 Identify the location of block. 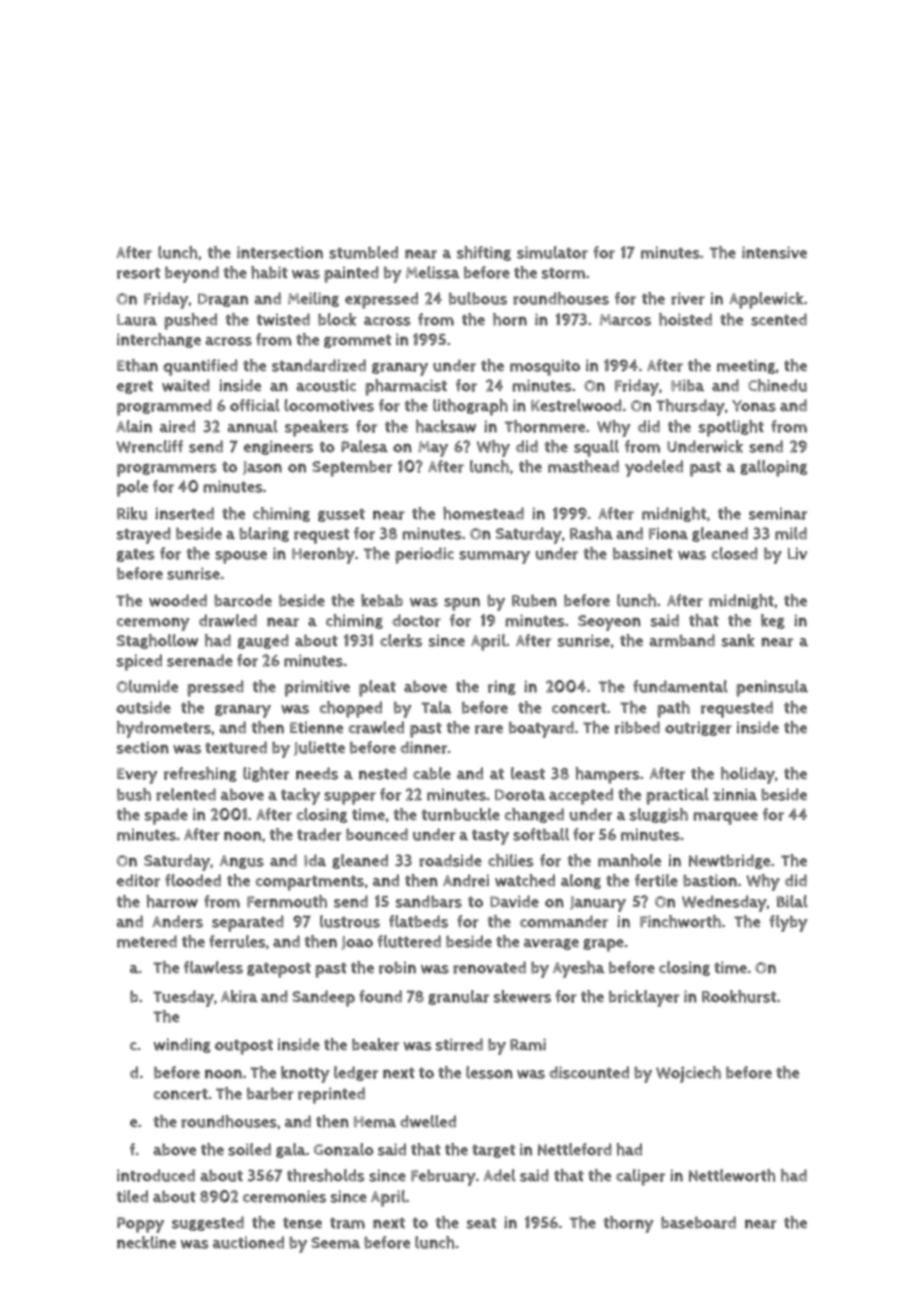
(337, 319).
